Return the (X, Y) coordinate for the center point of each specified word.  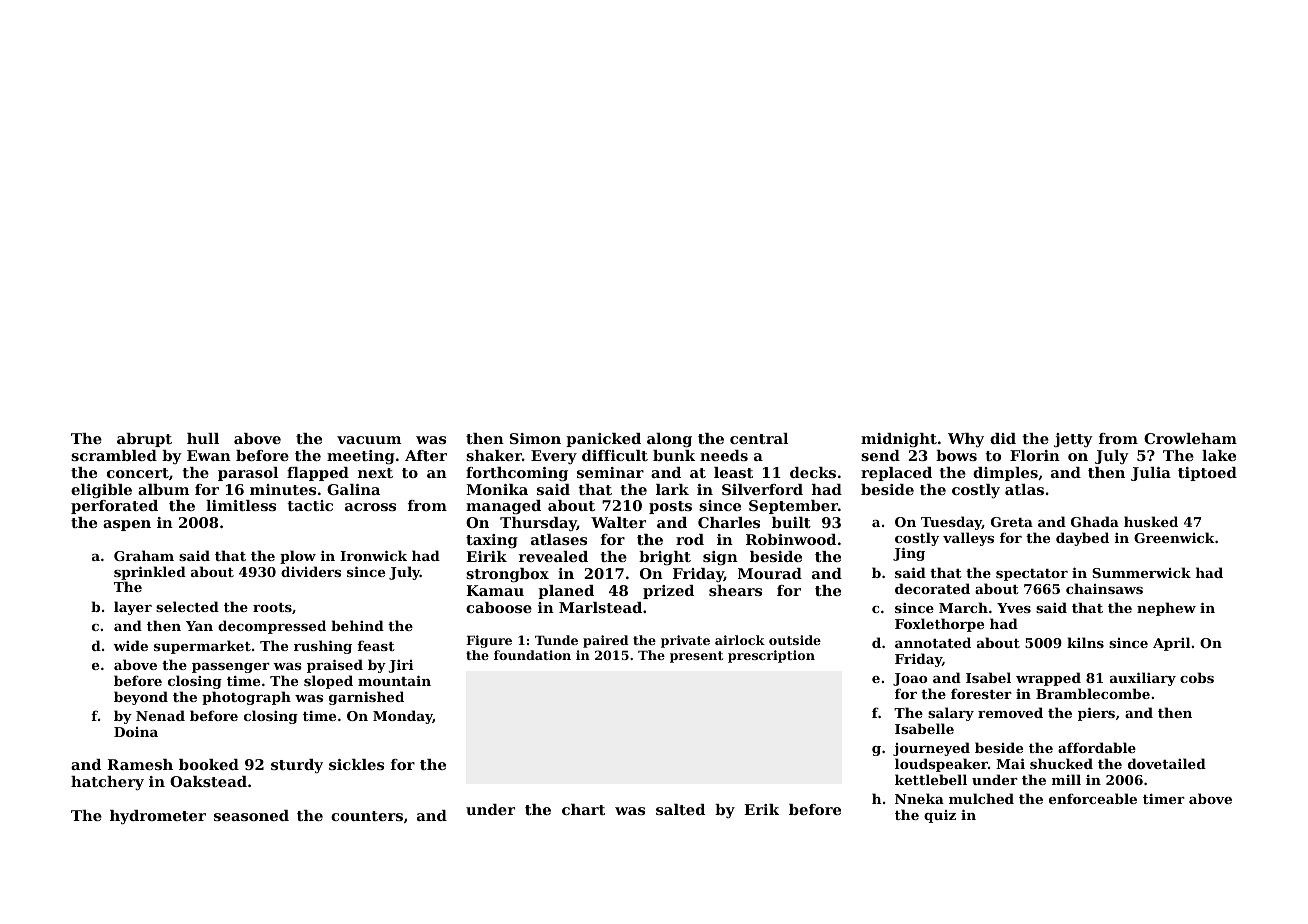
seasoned (251, 815)
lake (1219, 455)
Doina (136, 732)
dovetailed (1167, 763)
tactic (310, 505)
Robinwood (791, 539)
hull (203, 438)
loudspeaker (941, 765)
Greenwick (1174, 537)
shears (735, 590)
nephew (1166, 609)
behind (357, 625)
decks (813, 472)
